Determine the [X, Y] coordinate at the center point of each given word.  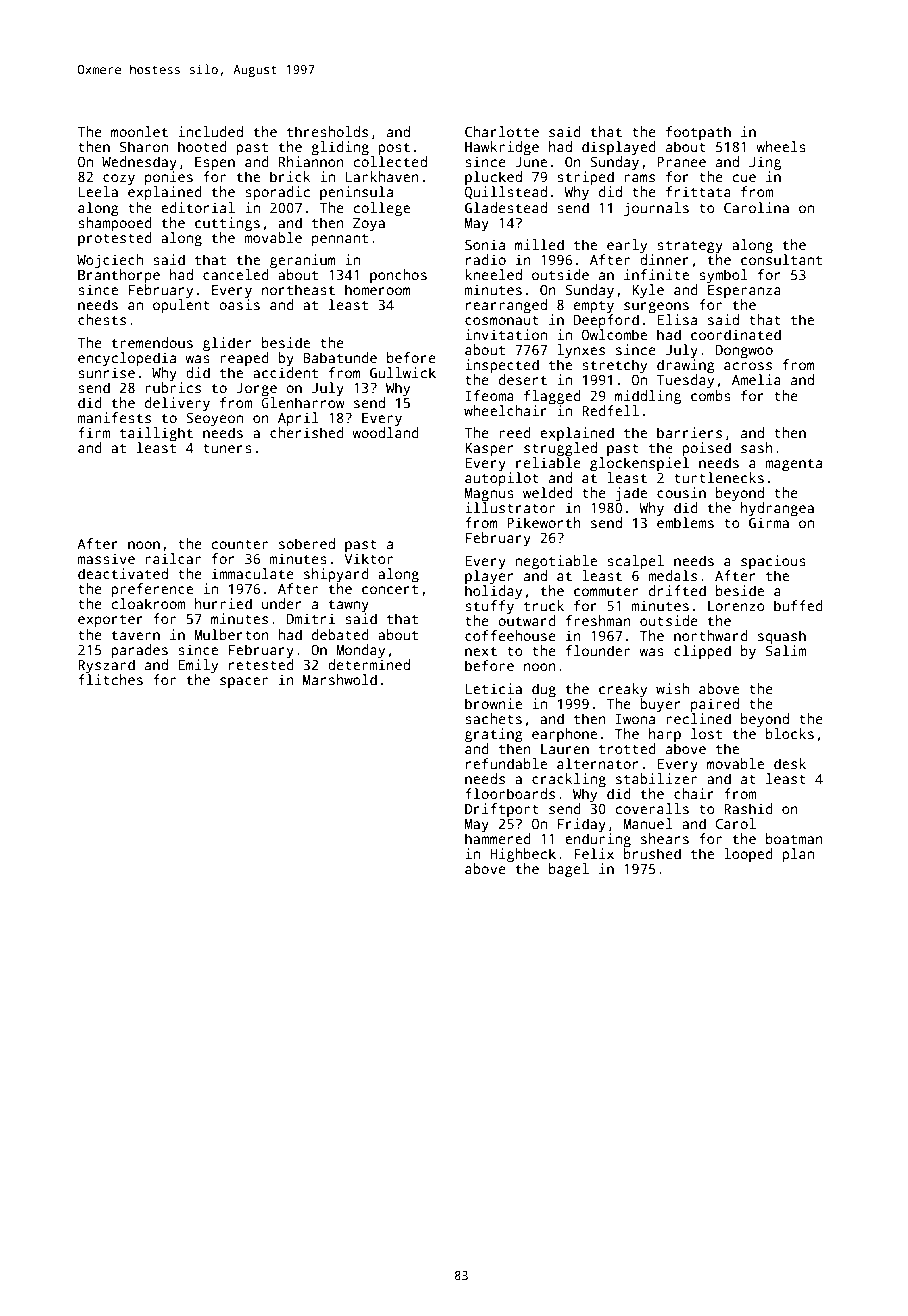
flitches [110, 679]
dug [544, 690]
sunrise [106, 372]
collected [390, 161]
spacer [244, 682]
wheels [781, 146]
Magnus [489, 495]
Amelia [756, 379]
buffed [798, 605]
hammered [498, 838]
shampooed [115, 223]
